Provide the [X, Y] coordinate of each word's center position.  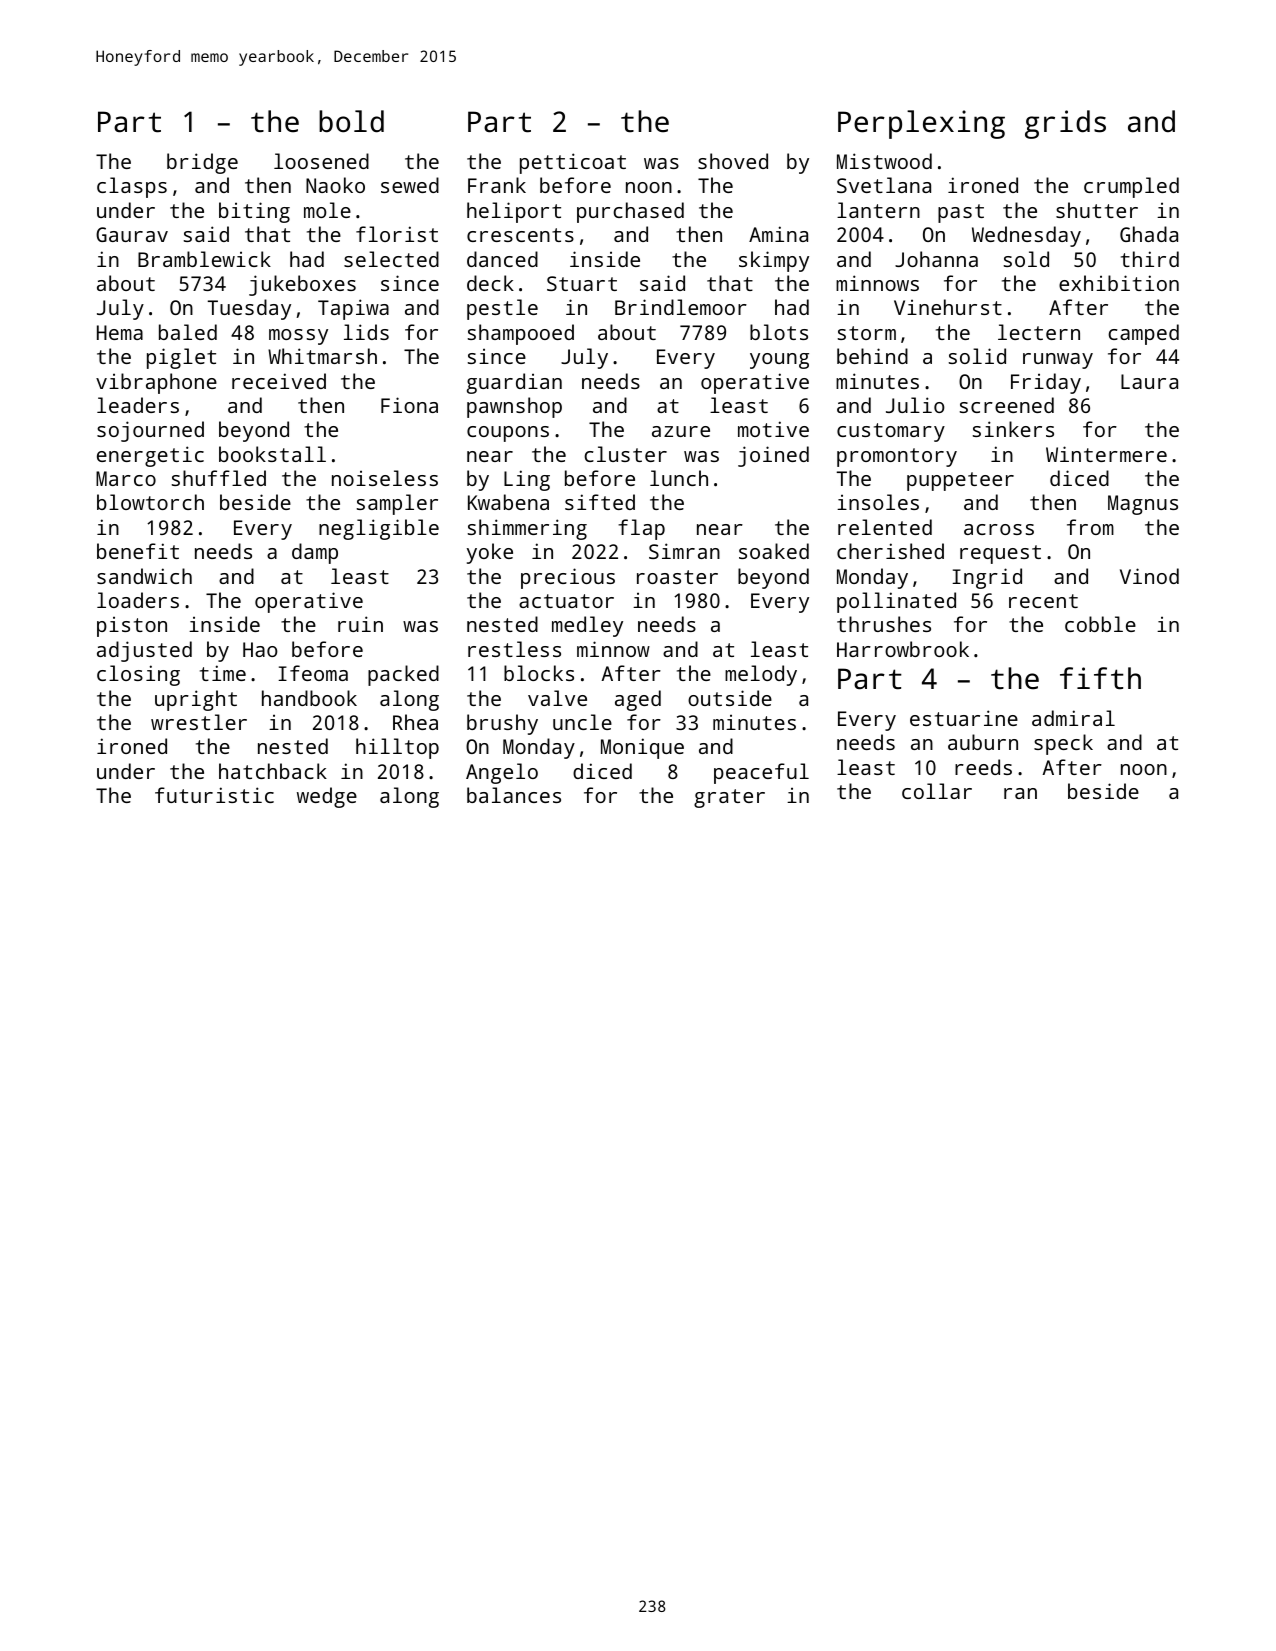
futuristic [214, 795]
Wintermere [1106, 454]
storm [867, 333]
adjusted [144, 651]
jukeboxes [302, 285]
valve [557, 698]
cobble [1100, 624]
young [779, 361]
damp [315, 553]
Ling [527, 480]
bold [351, 121]
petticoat [573, 163]
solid [977, 356]
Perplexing [921, 124]
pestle [502, 309]
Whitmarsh [322, 356]
